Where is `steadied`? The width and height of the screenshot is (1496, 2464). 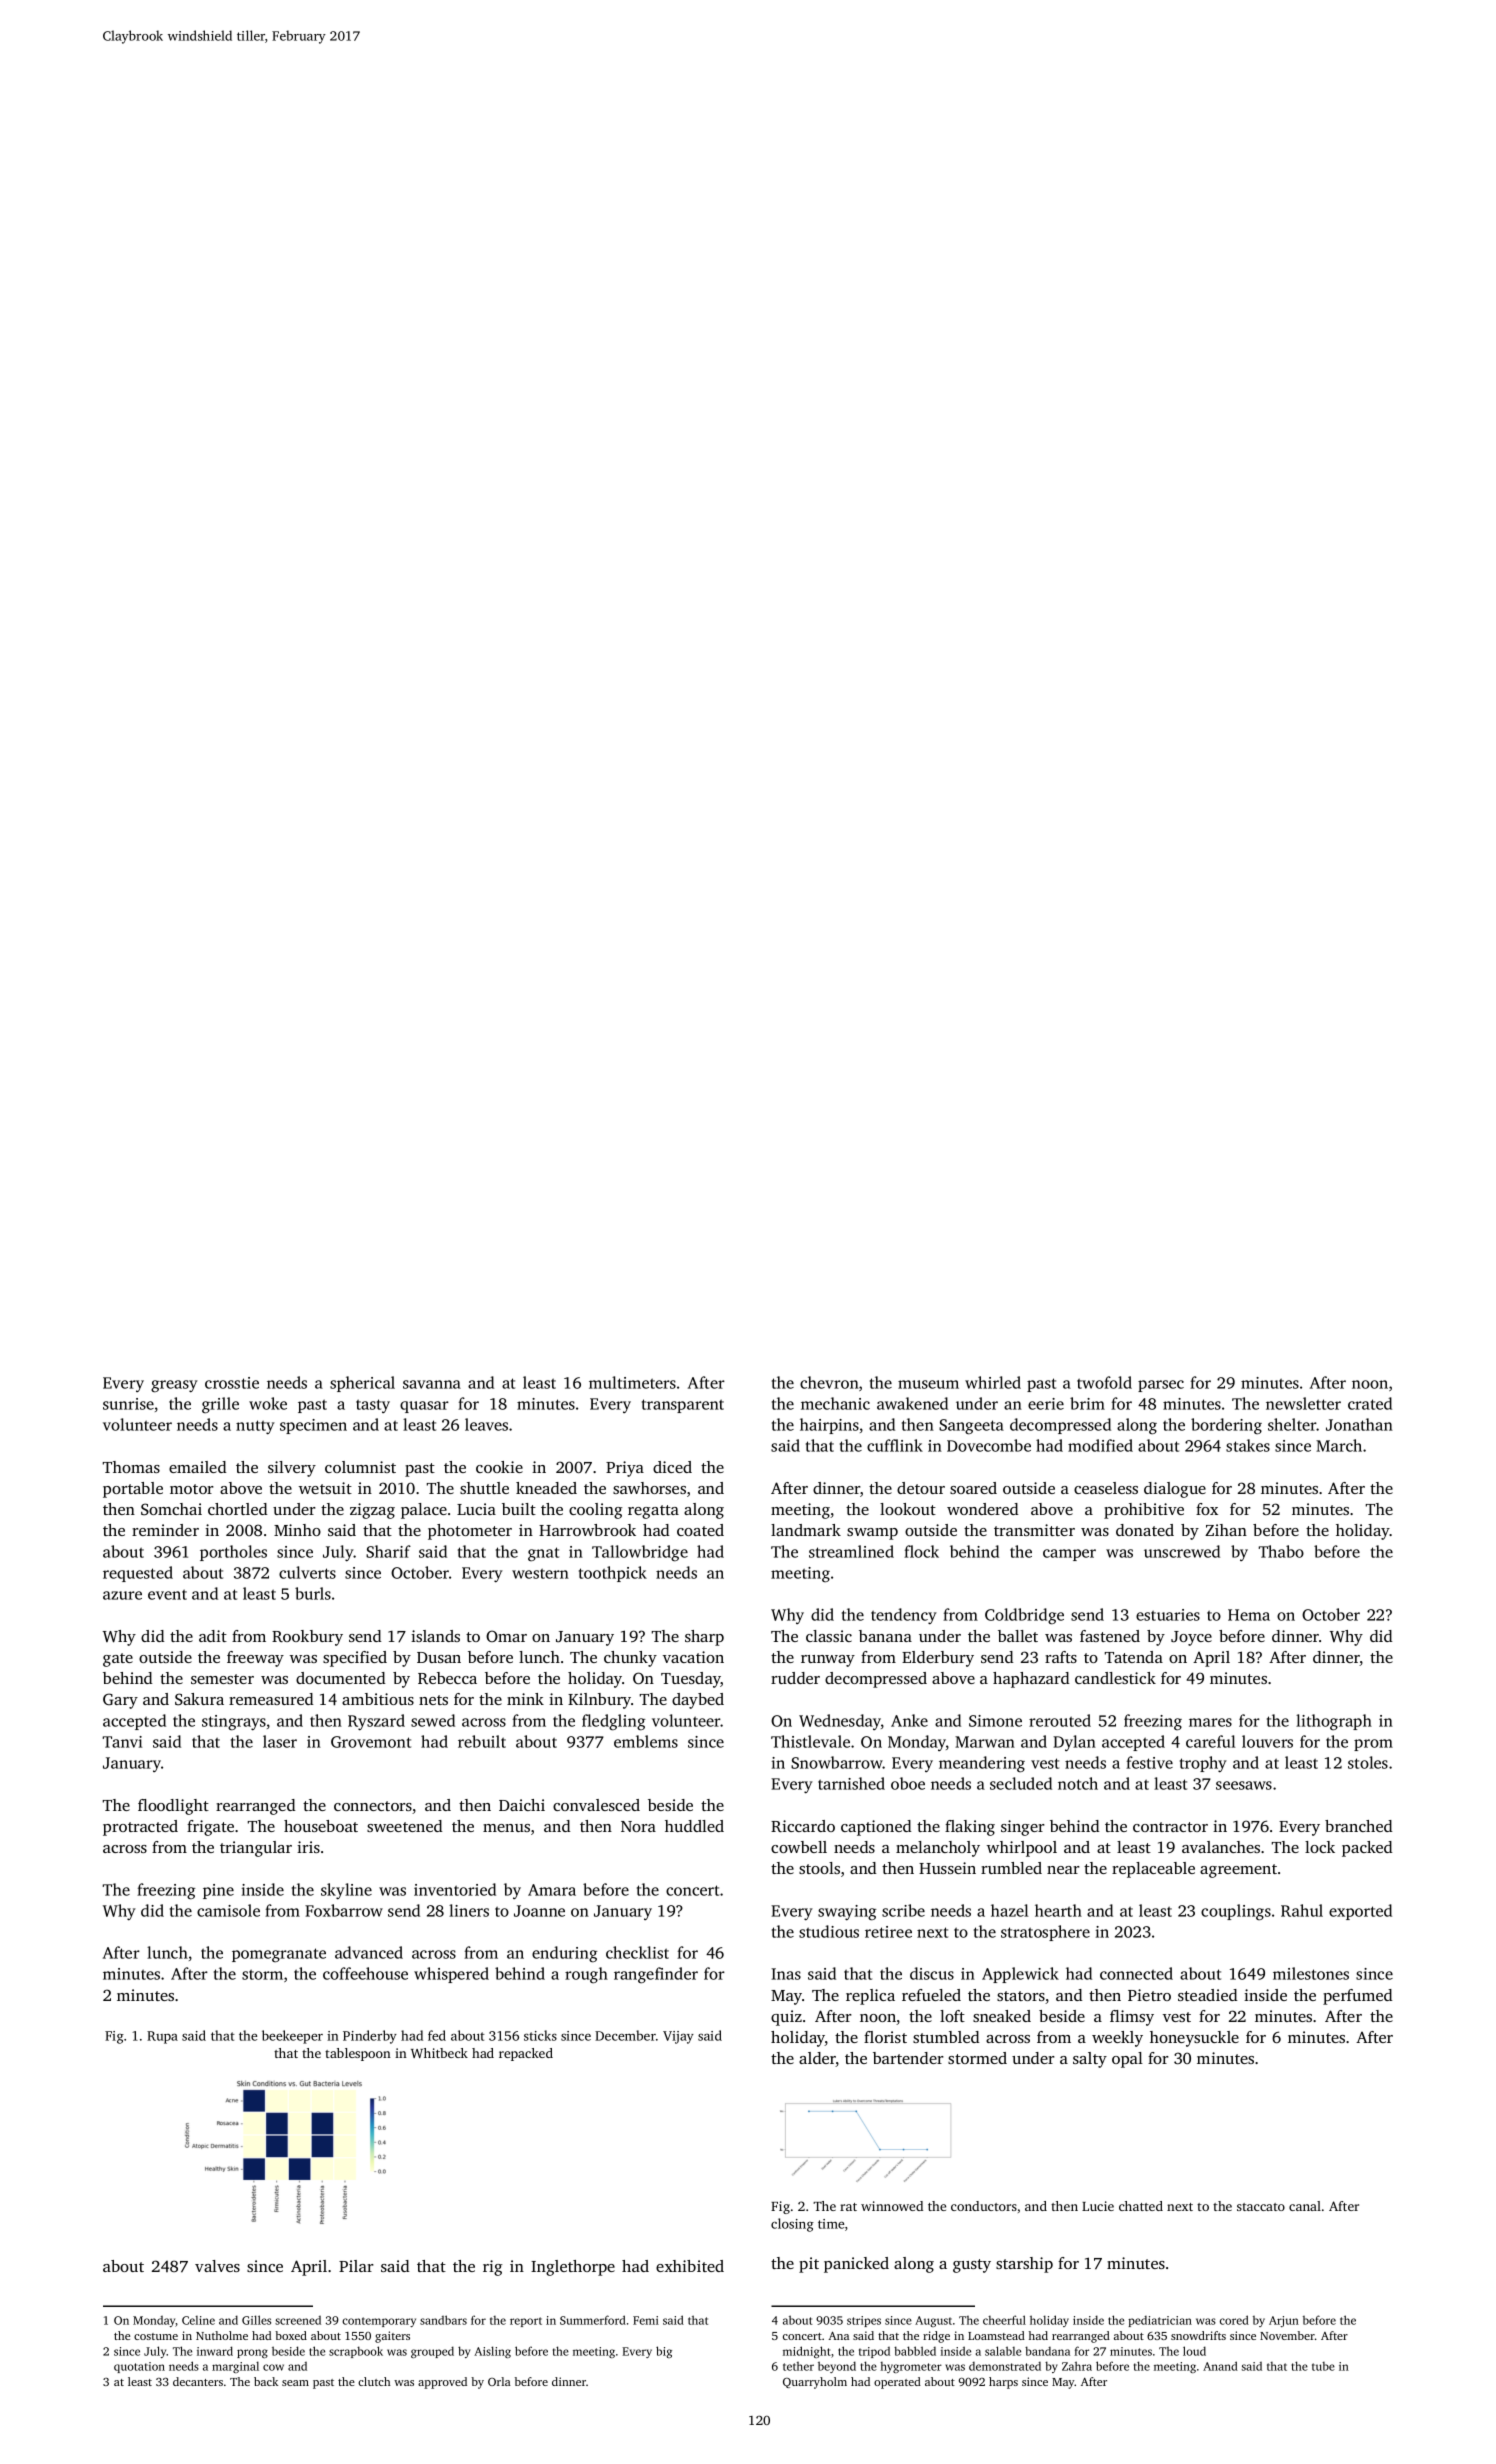
steadied is located at coordinates (1207, 1995).
